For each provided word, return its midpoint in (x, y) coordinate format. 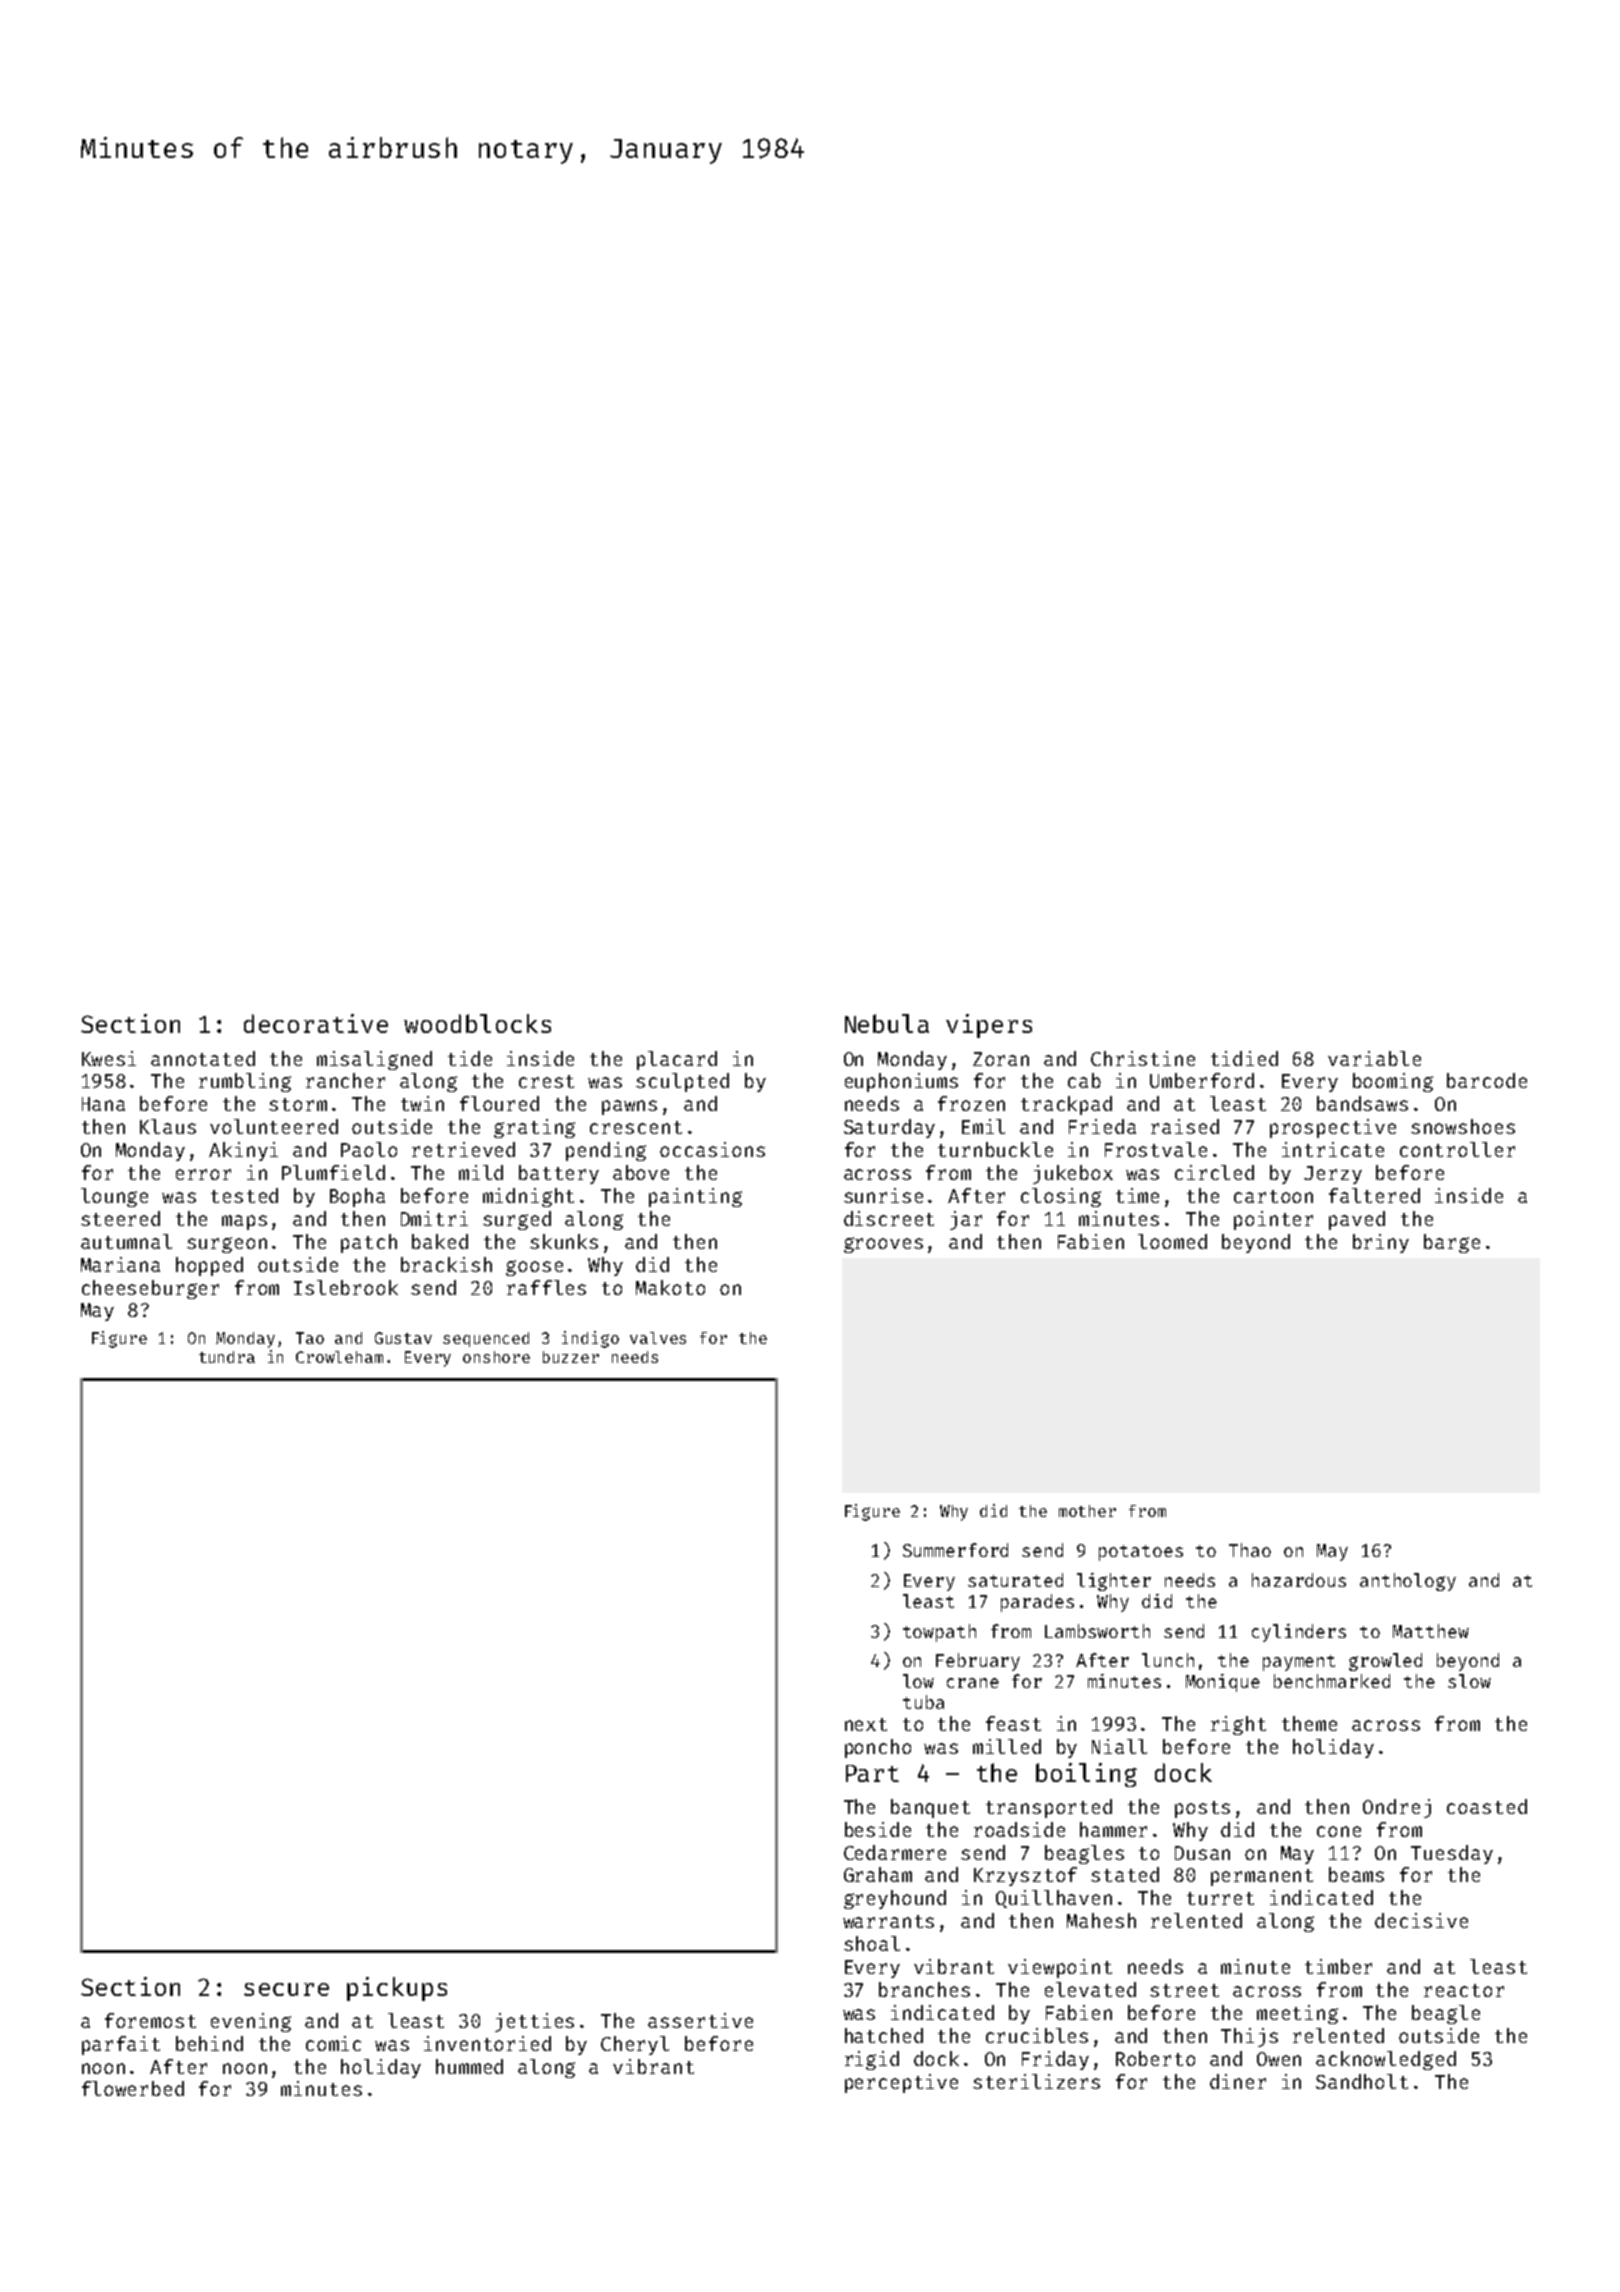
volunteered (274, 1126)
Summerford (955, 1550)
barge (1452, 1243)
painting (695, 1197)
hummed (469, 2066)
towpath (939, 1633)
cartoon (1273, 1196)
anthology (1408, 1582)
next (866, 1724)
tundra (227, 1357)
